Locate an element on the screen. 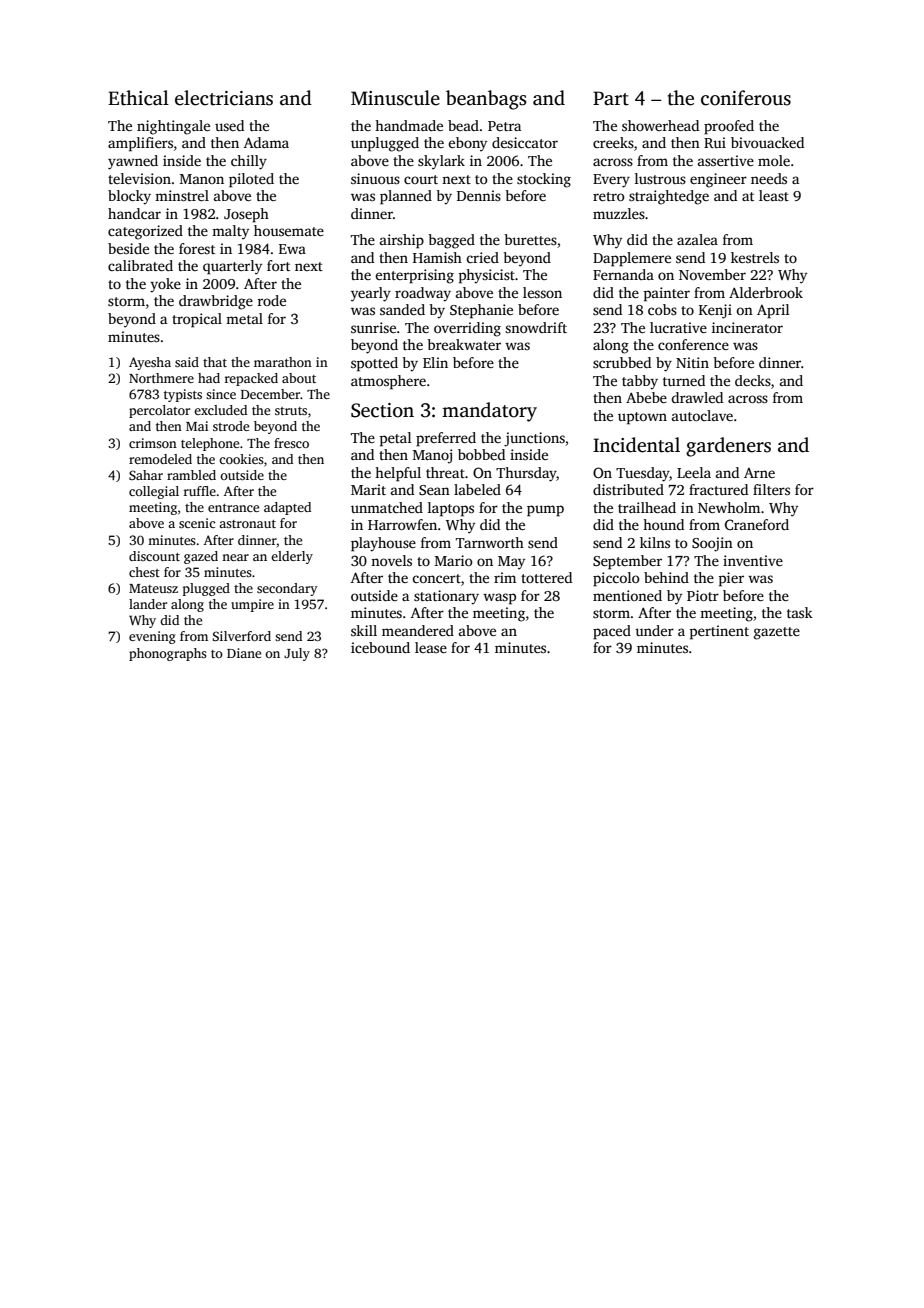 This screenshot has width=924, height=1308. kilns is located at coordinates (655, 542).
